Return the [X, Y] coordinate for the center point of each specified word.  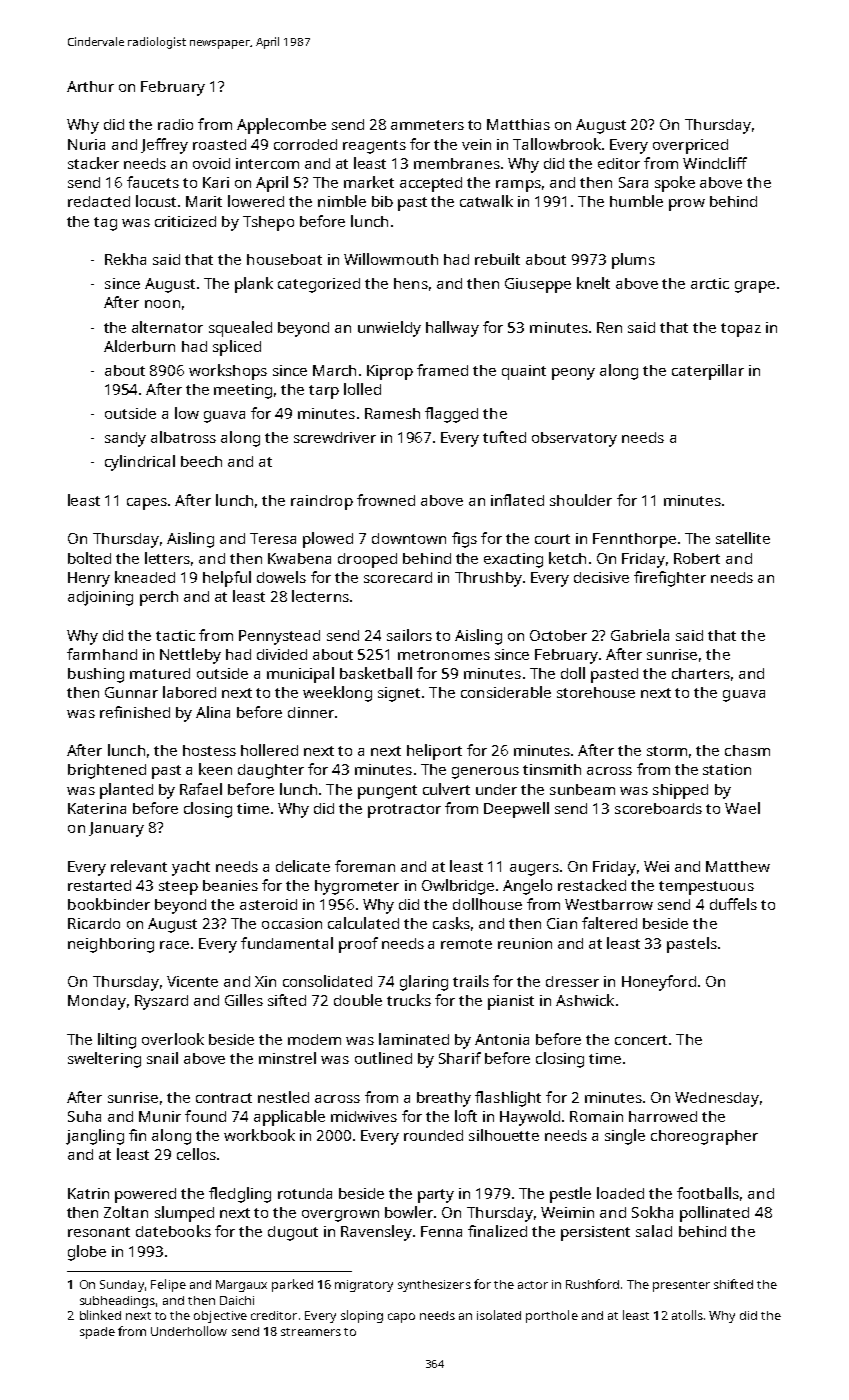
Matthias [518, 124]
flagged [451, 415]
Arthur [90, 86]
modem [314, 1039]
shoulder [581, 500]
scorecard [398, 577]
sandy [125, 439]
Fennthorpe [634, 540]
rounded [433, 1135]
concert [641, 1040]
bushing [96, 675]
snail [162, 1058]
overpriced [690, 146]
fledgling [240, 1195]
